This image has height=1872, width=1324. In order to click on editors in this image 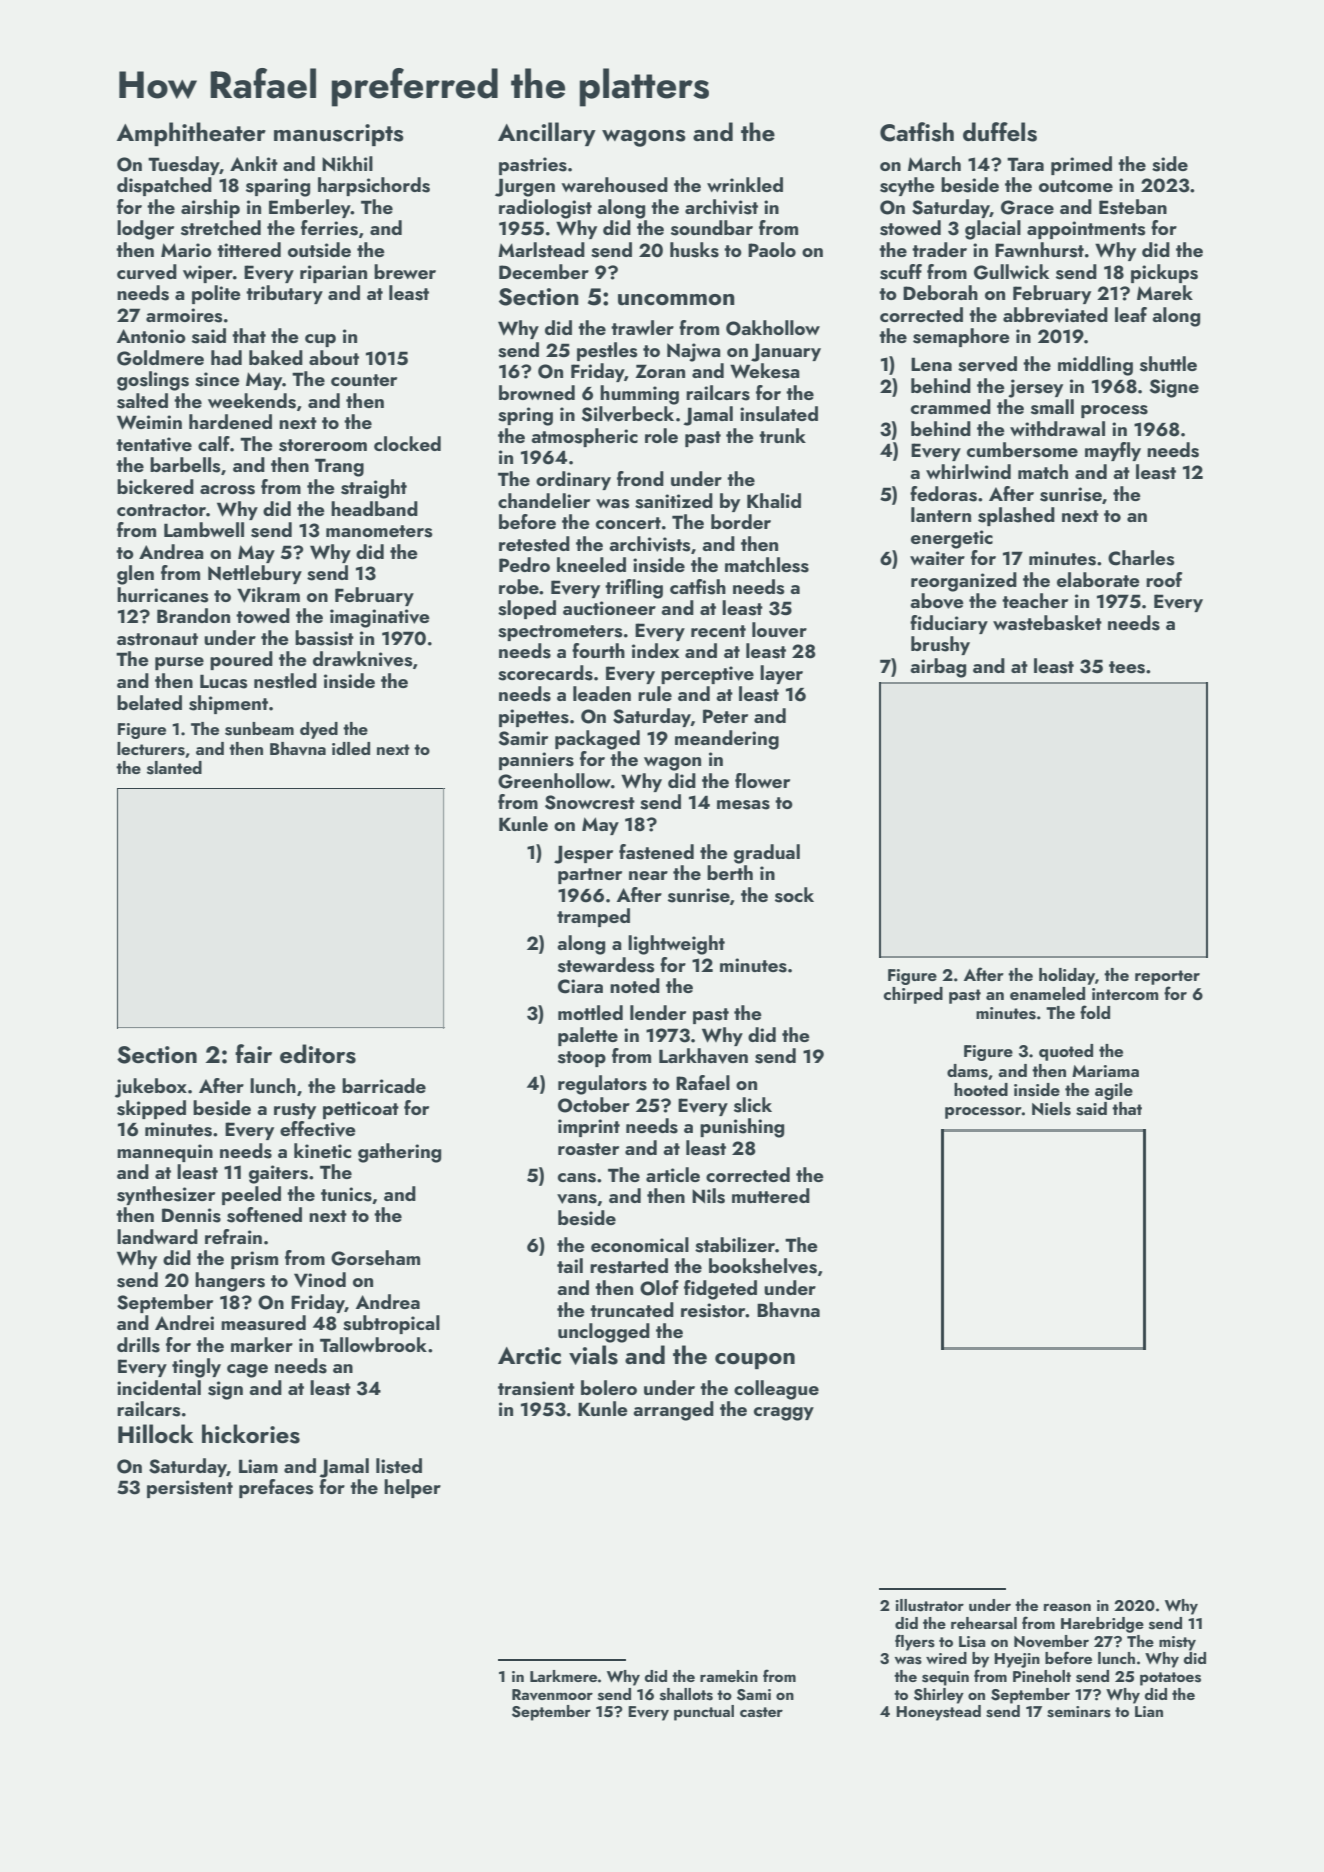, I will do `click(318, 1054)`.
